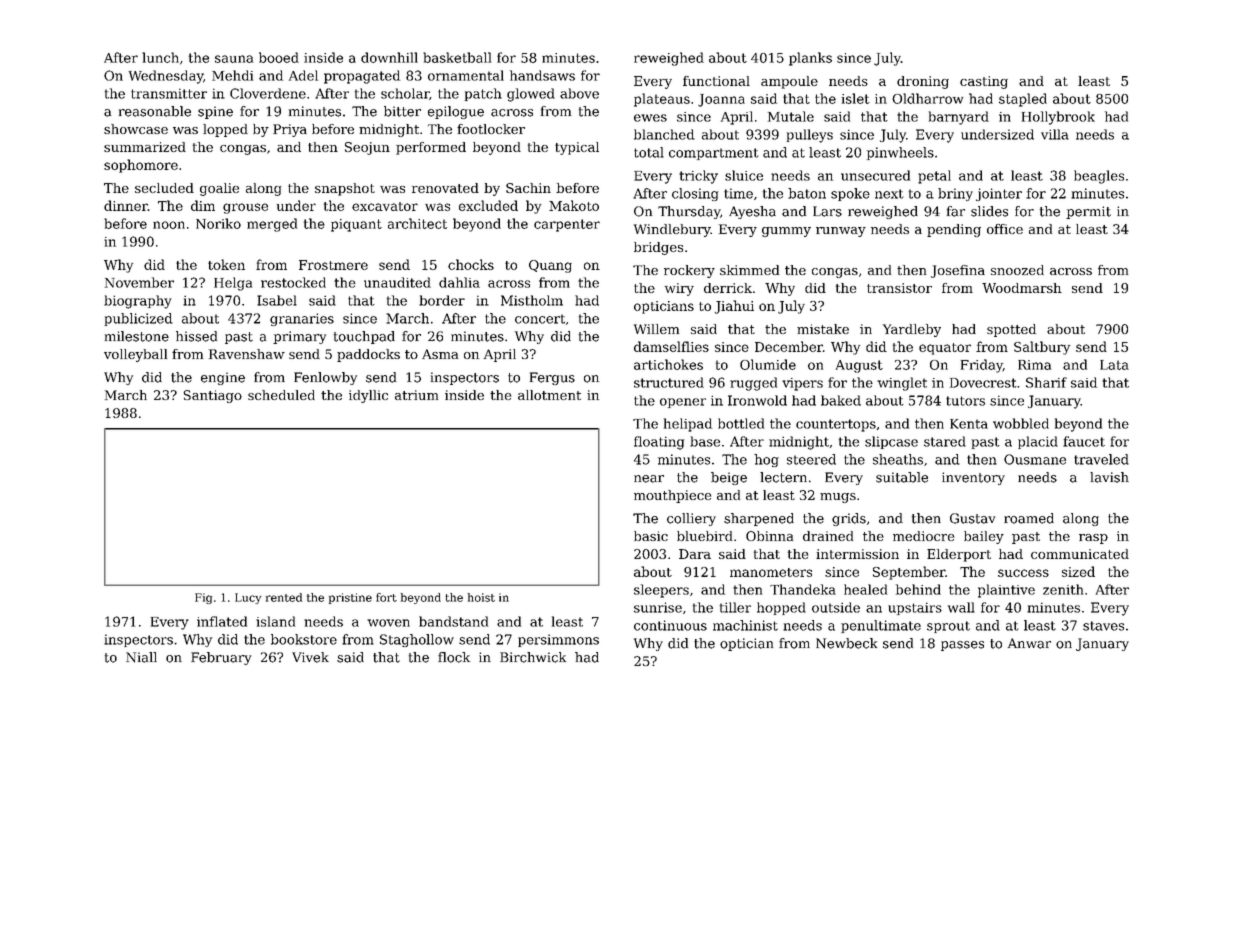 This document has height=952, width=1233. I want to click on Ousmane, so click(1035, 459).
